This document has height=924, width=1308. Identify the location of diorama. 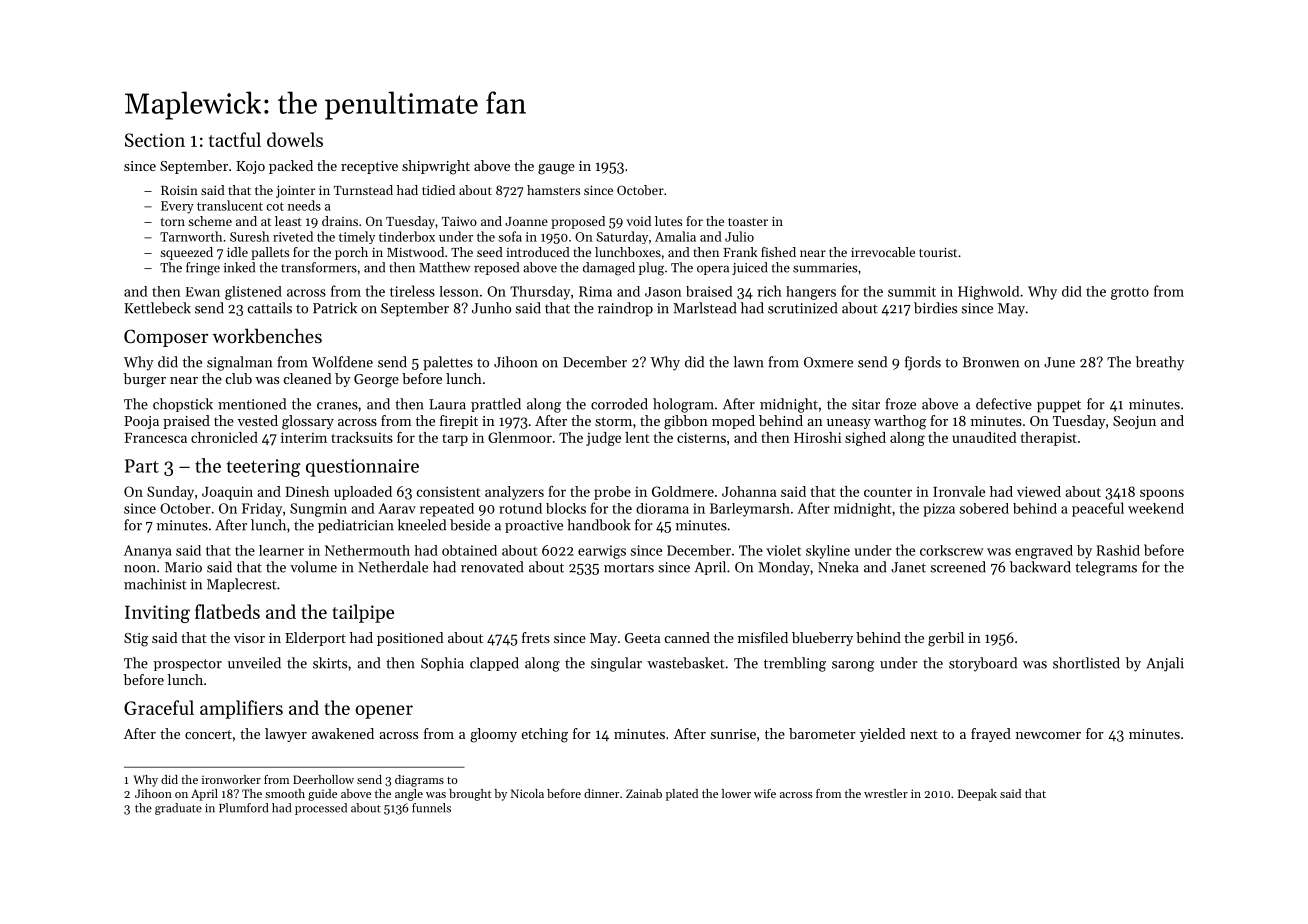
(662, 508).
